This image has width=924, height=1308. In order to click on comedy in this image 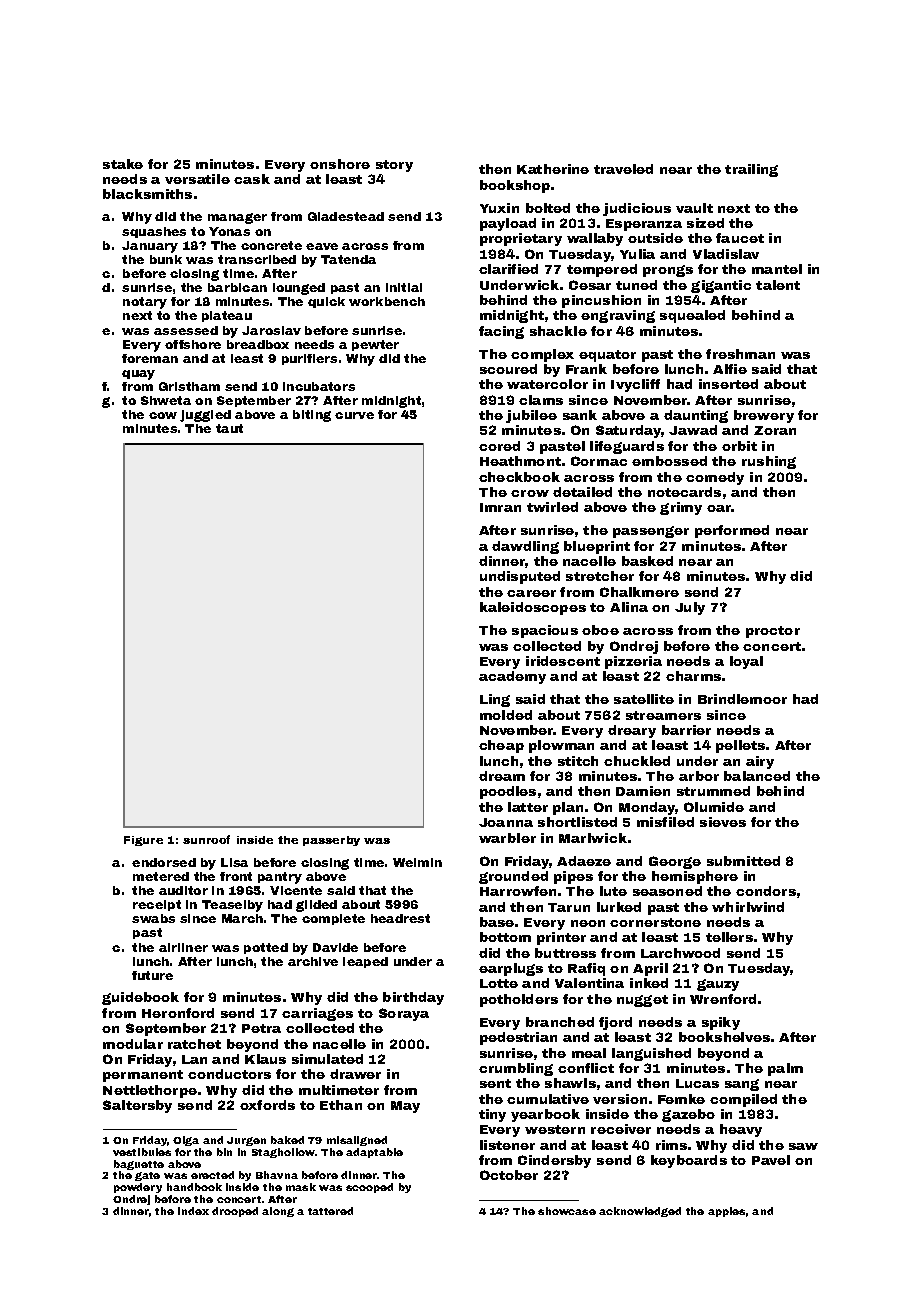, I will do `click(715, 478)`.
